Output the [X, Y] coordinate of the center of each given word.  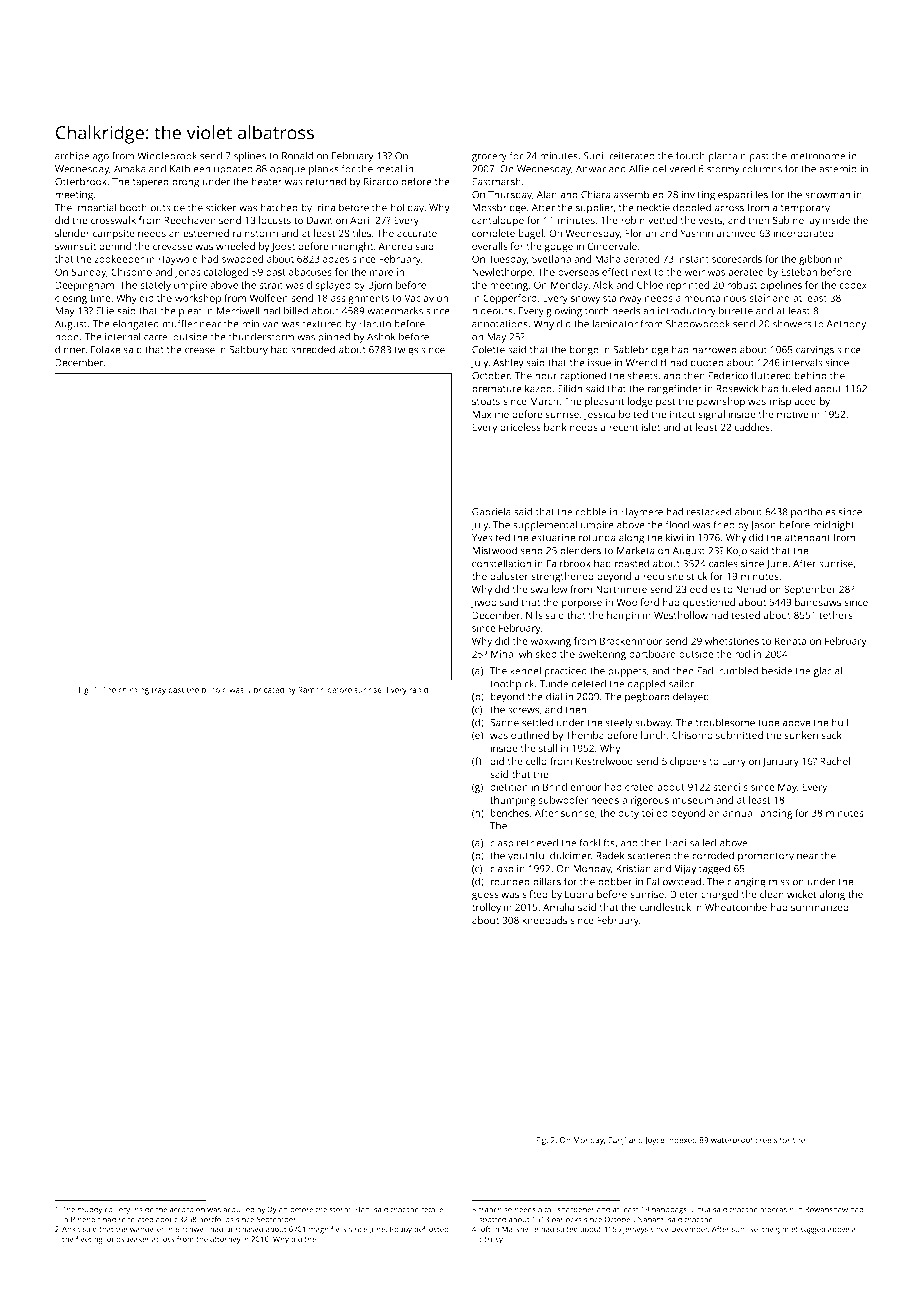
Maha [608, 259]
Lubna [579, 894]
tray [158, 691]
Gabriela [491, 511]
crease [200, 350]
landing [775, 814]
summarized [820, 907]
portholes [813, 513]
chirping [133, 690]
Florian [640, 233]
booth [133, 207]
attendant [807, 537]
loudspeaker [127, 1240]
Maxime [490, 414]
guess [485, 896]
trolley [486, 908]
